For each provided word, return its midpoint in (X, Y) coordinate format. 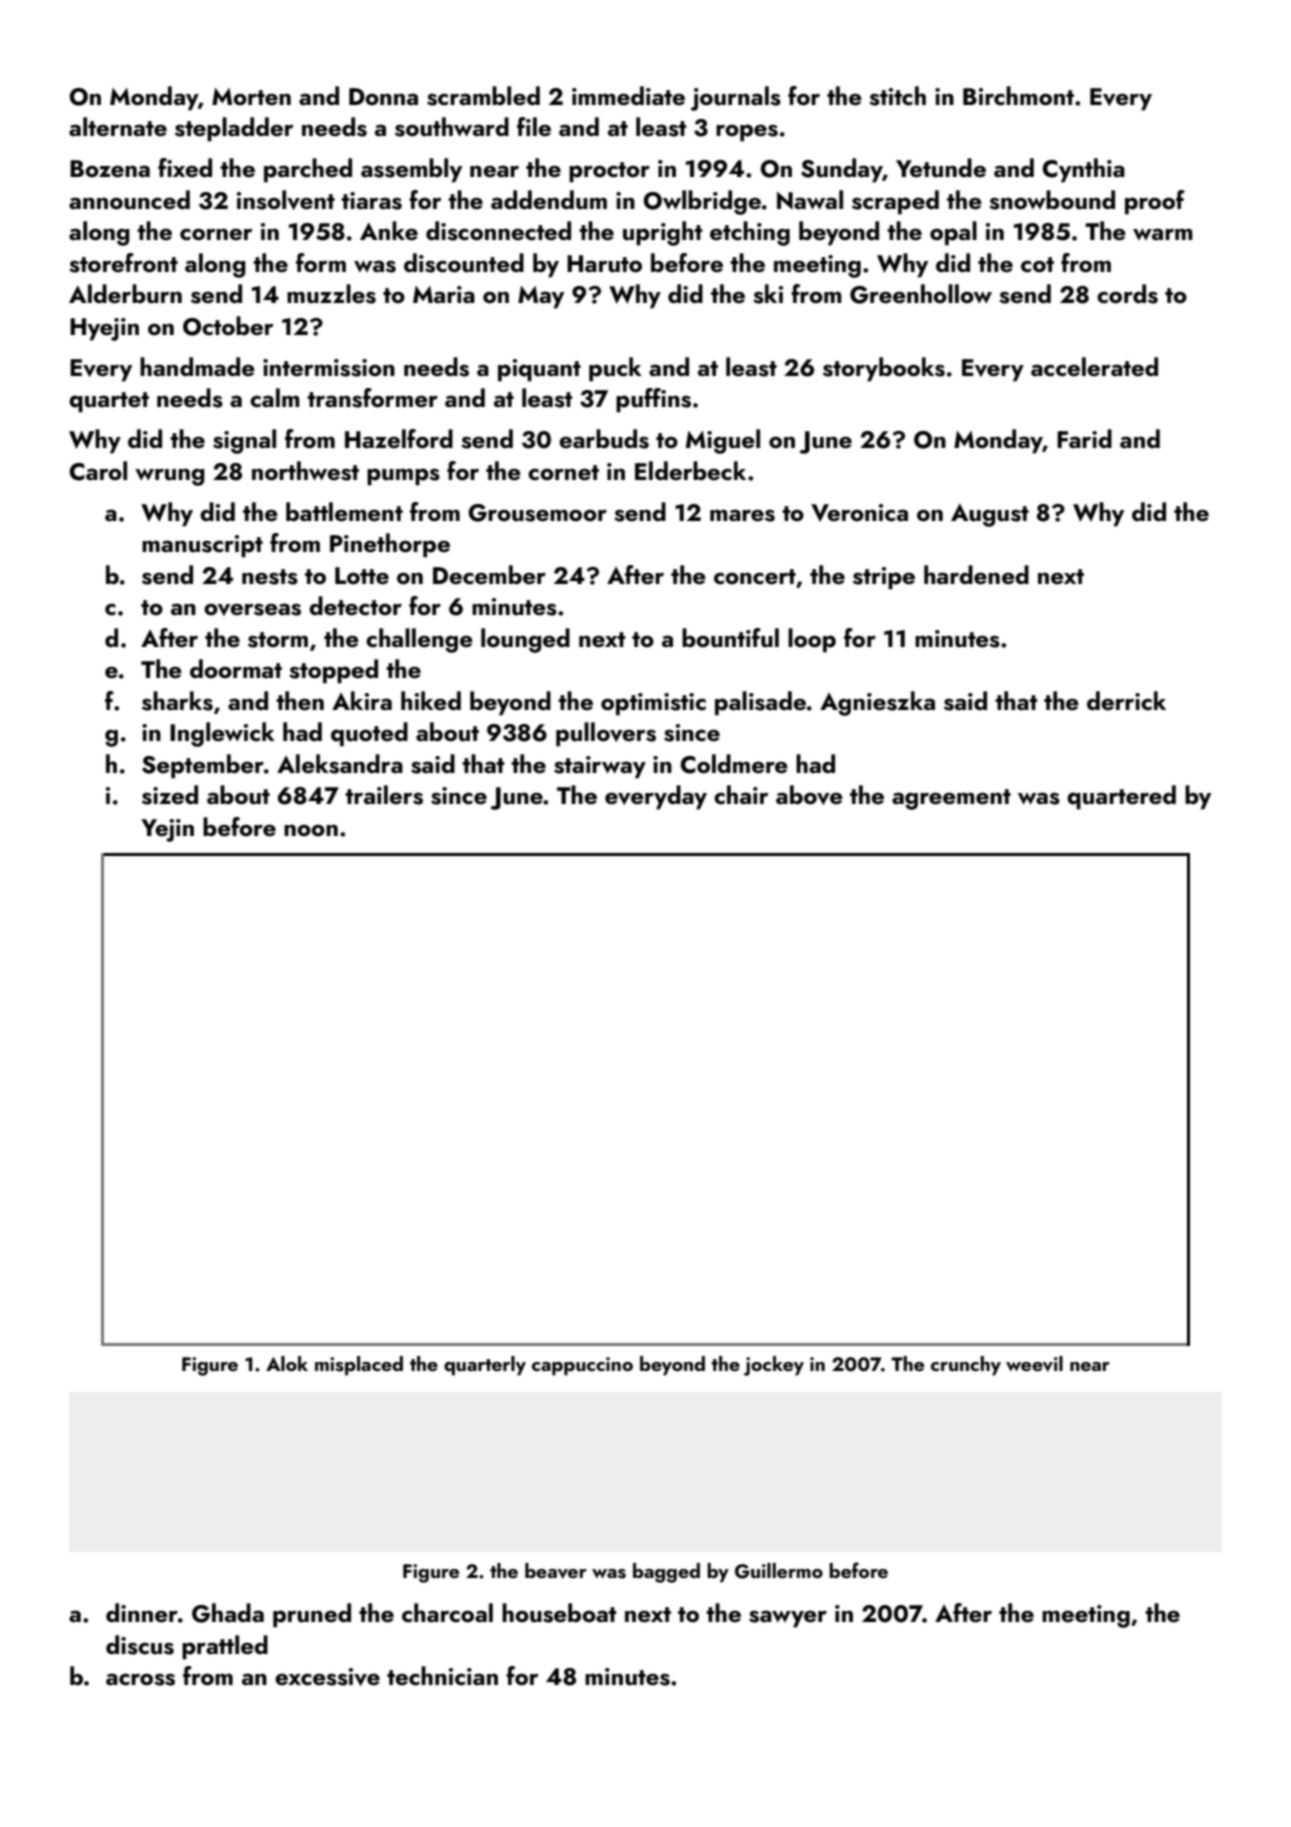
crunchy (966, 1366)
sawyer (788, 1619)
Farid (1084, 438)
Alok (287, 1363)
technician (442, 1676)
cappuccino (582, 1366)
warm (1163, 234)
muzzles (331, 294)
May (541, 297)
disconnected (498, 231)
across (140, 1679)
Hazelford (399, 438)
